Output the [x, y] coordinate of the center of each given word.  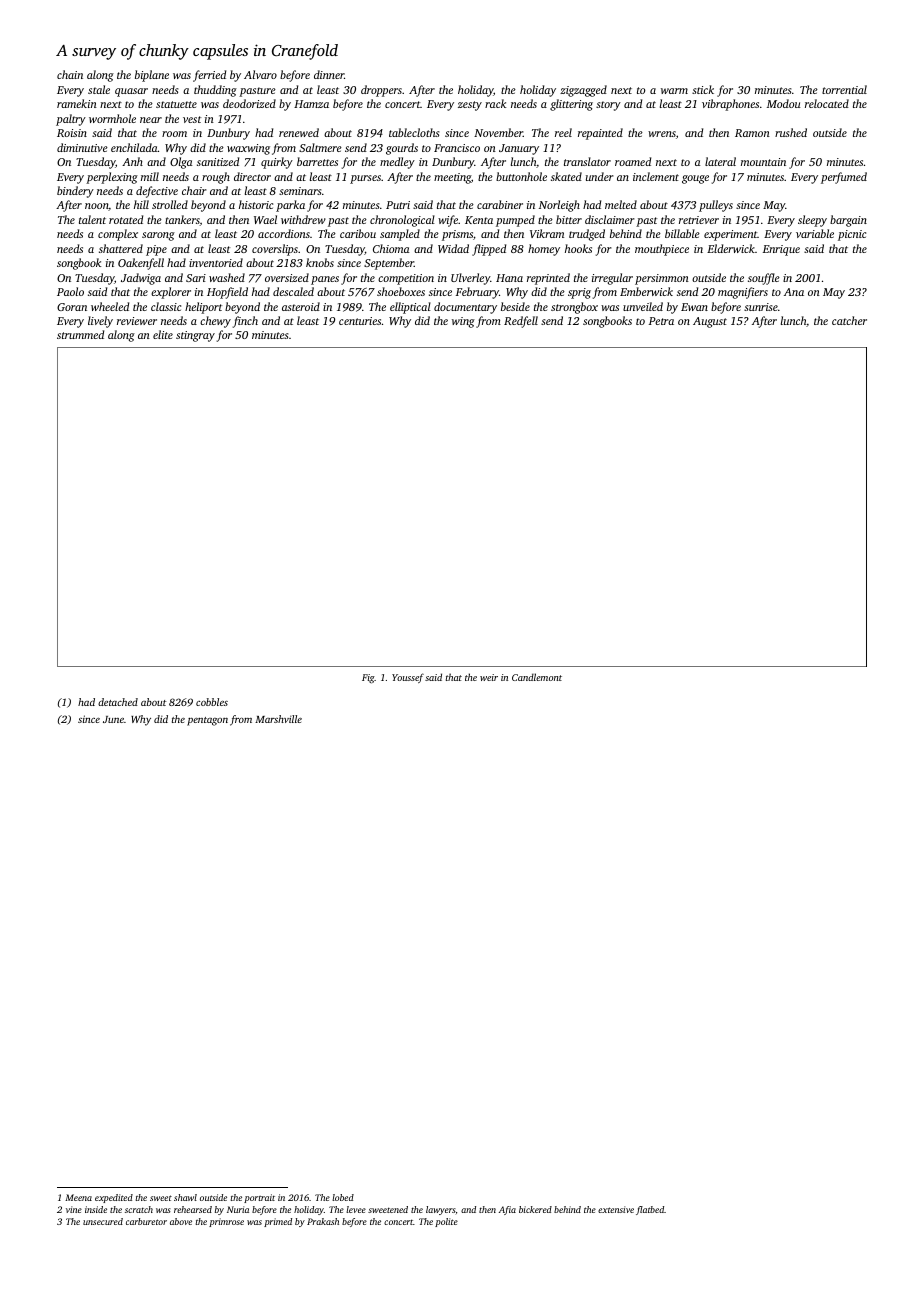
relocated [827, 103]
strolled [170, 204]
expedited [114, 1198]
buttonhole [521, 176]
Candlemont [537, 677]
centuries [360, 321]
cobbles [212, 702]
